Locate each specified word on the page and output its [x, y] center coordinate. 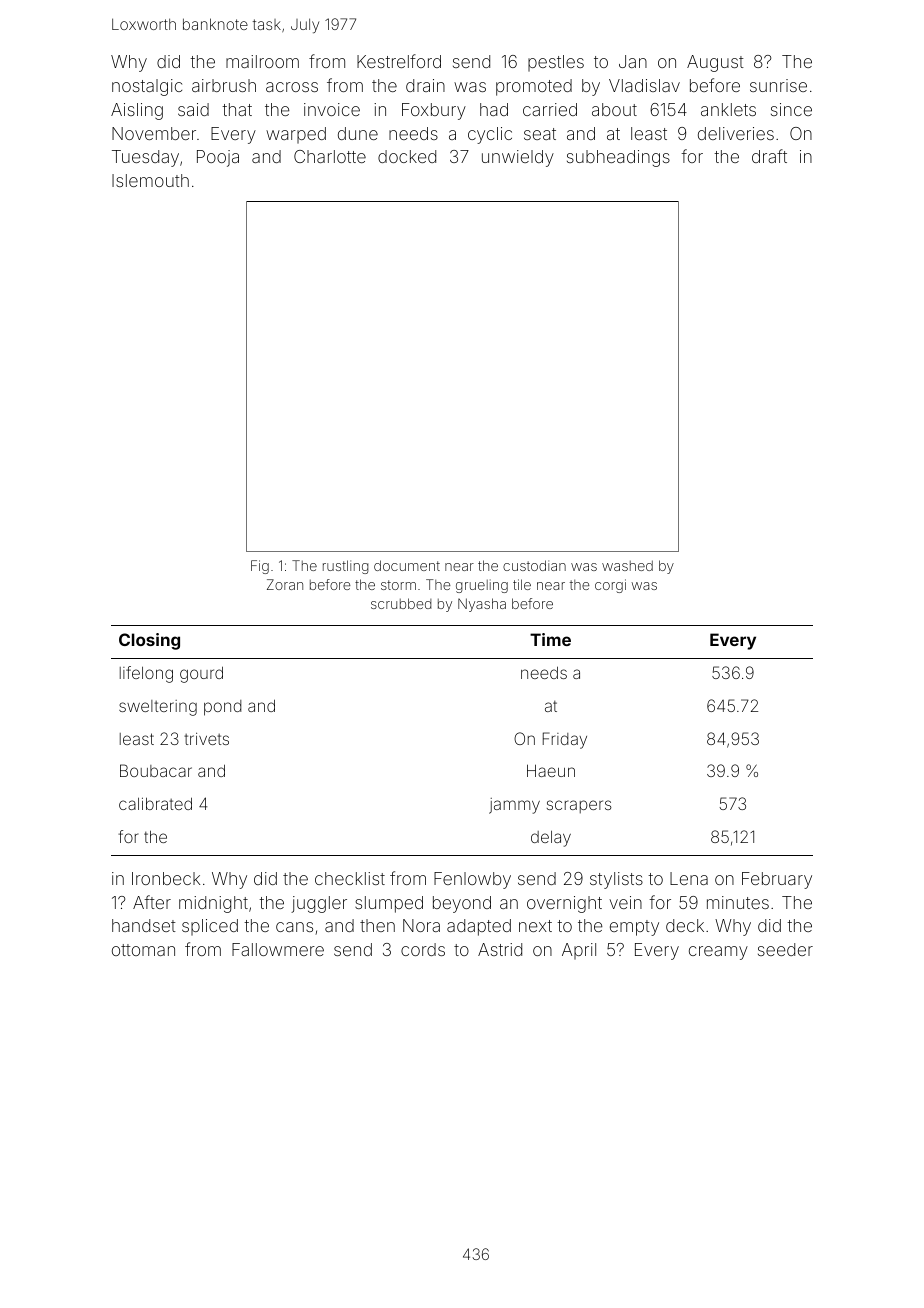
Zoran [285, 584]
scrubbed [401, 603]
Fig [260, 567]
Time [550, 639]
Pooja [218, 158]
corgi [610, 586]
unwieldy [518, 158]
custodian [534, 565]
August [715, 63]
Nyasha [482, 605]
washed [627, 565]
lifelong [146, 674]
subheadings [618, 158]
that [237, 109]
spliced [210, 927]
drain [425, 85]
